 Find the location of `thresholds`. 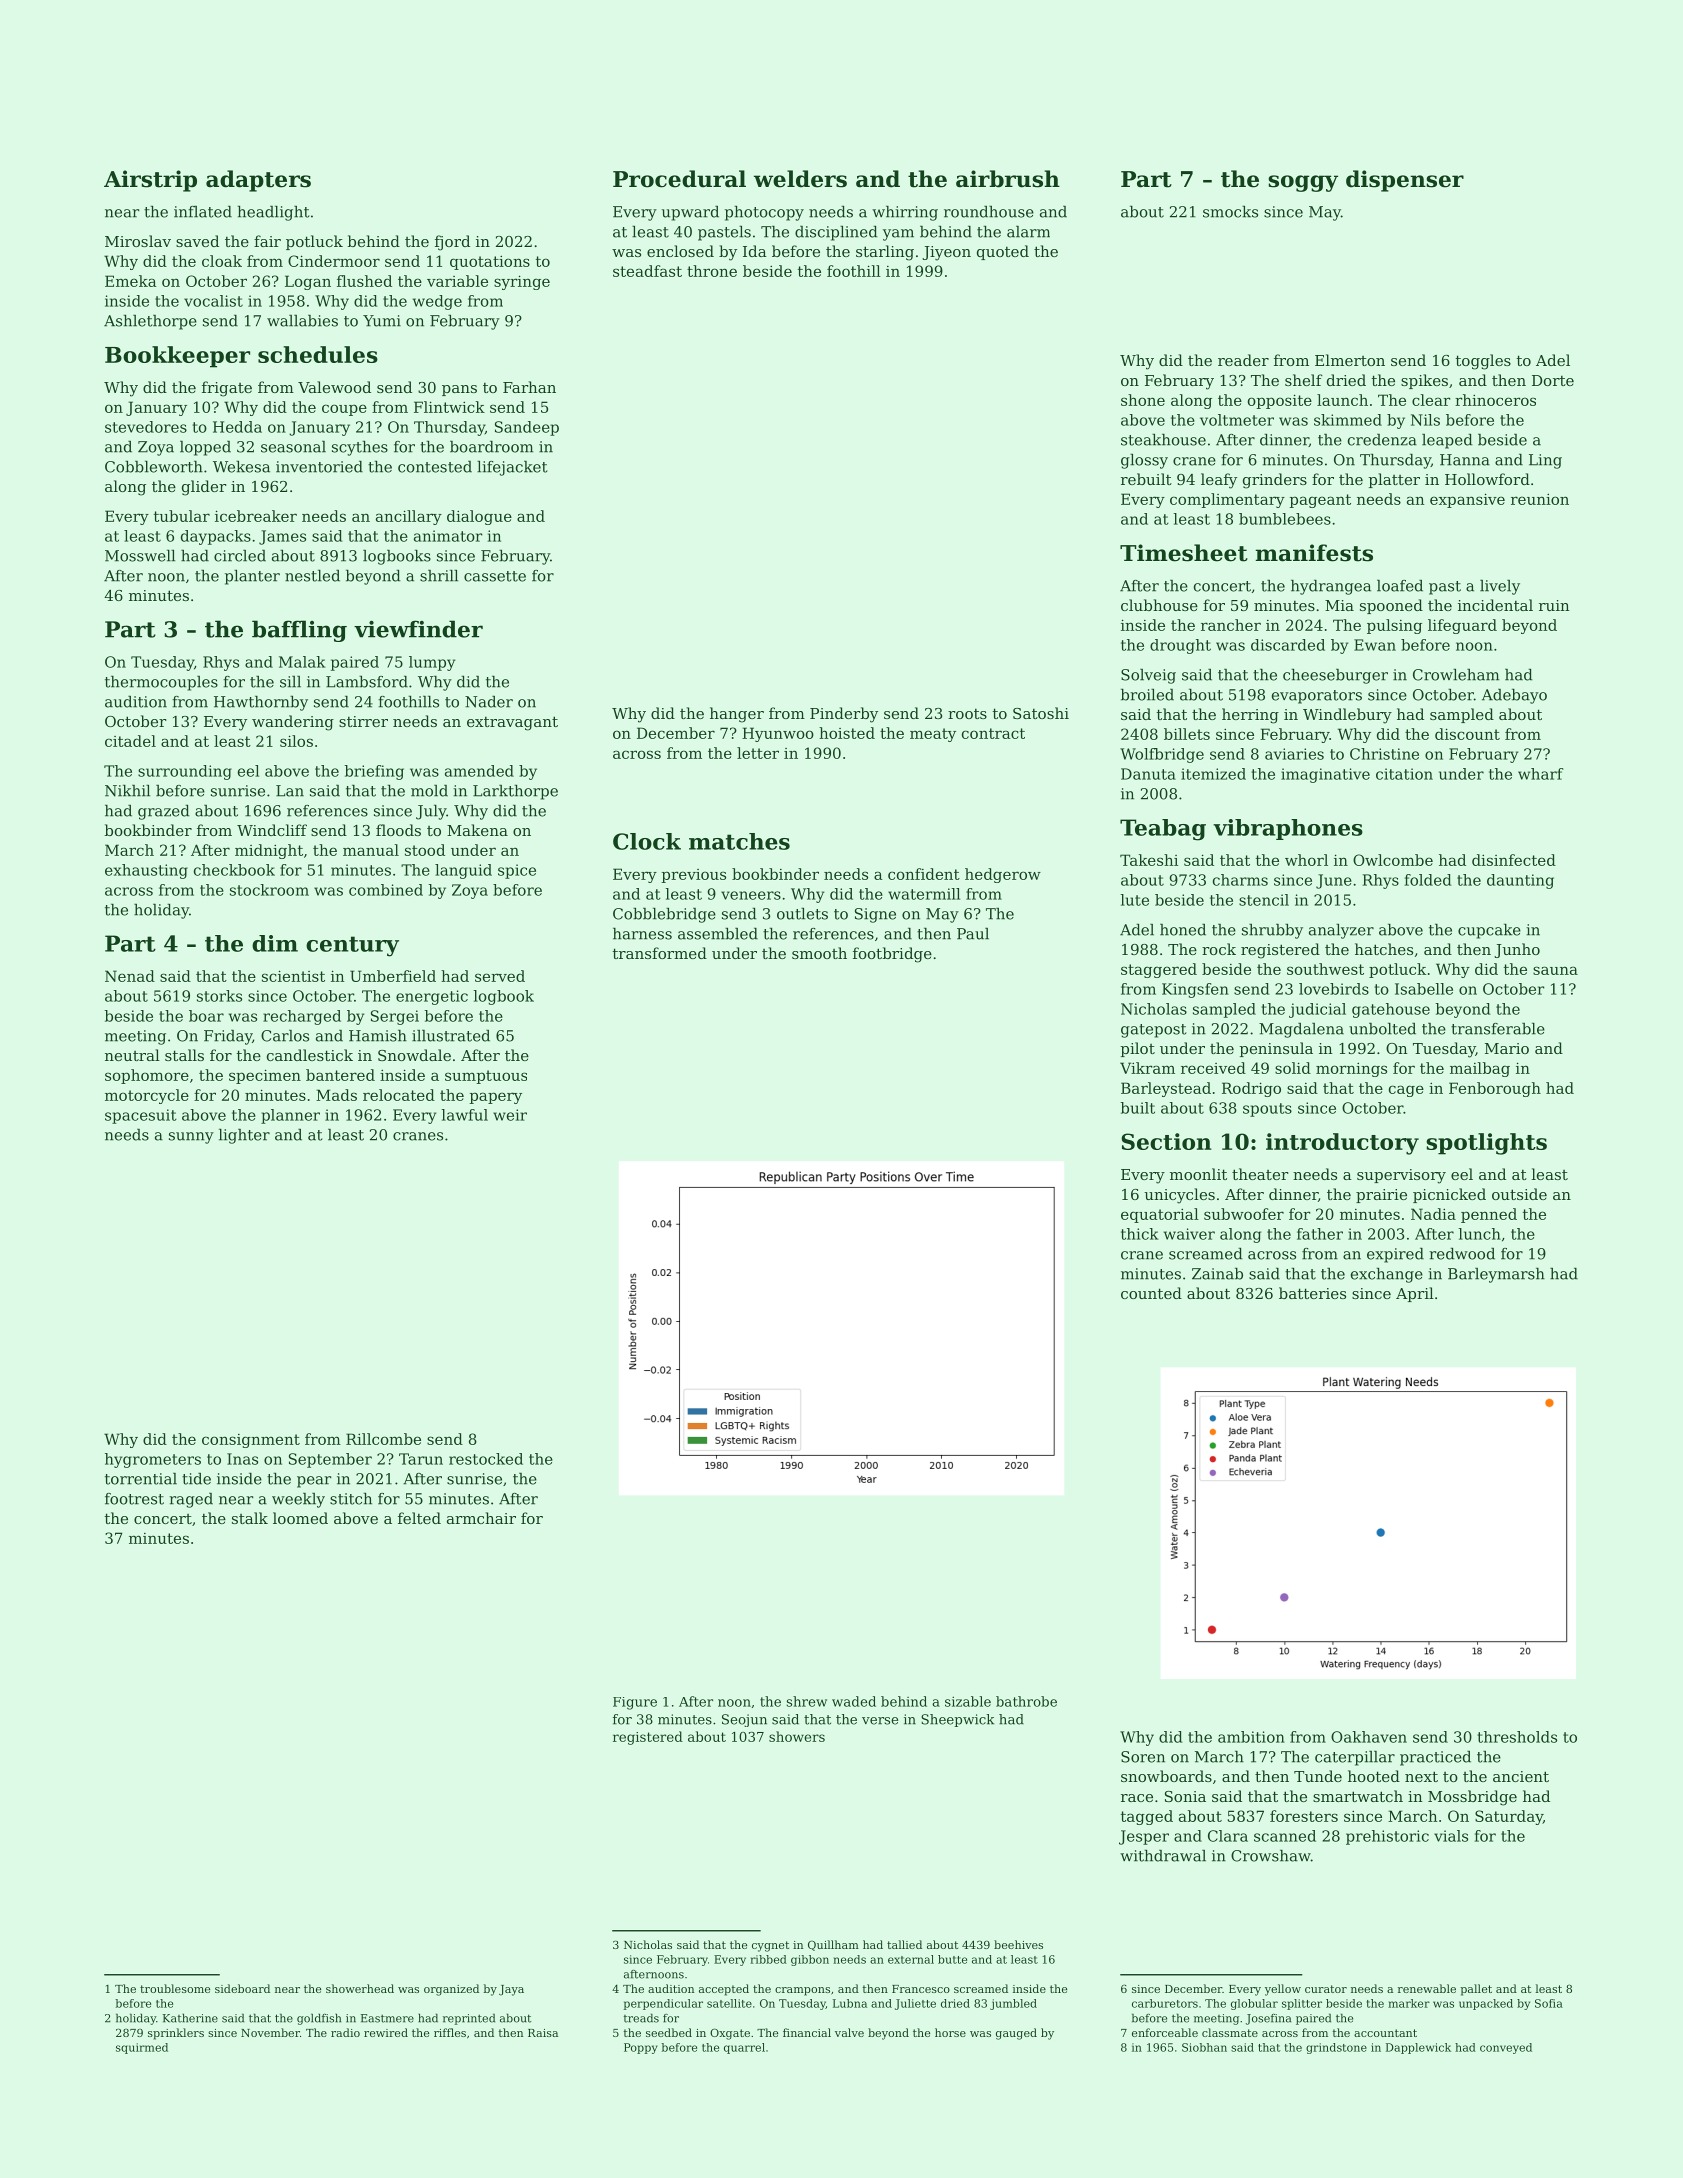

thresholds is located at coordinates (1517, 1737).
